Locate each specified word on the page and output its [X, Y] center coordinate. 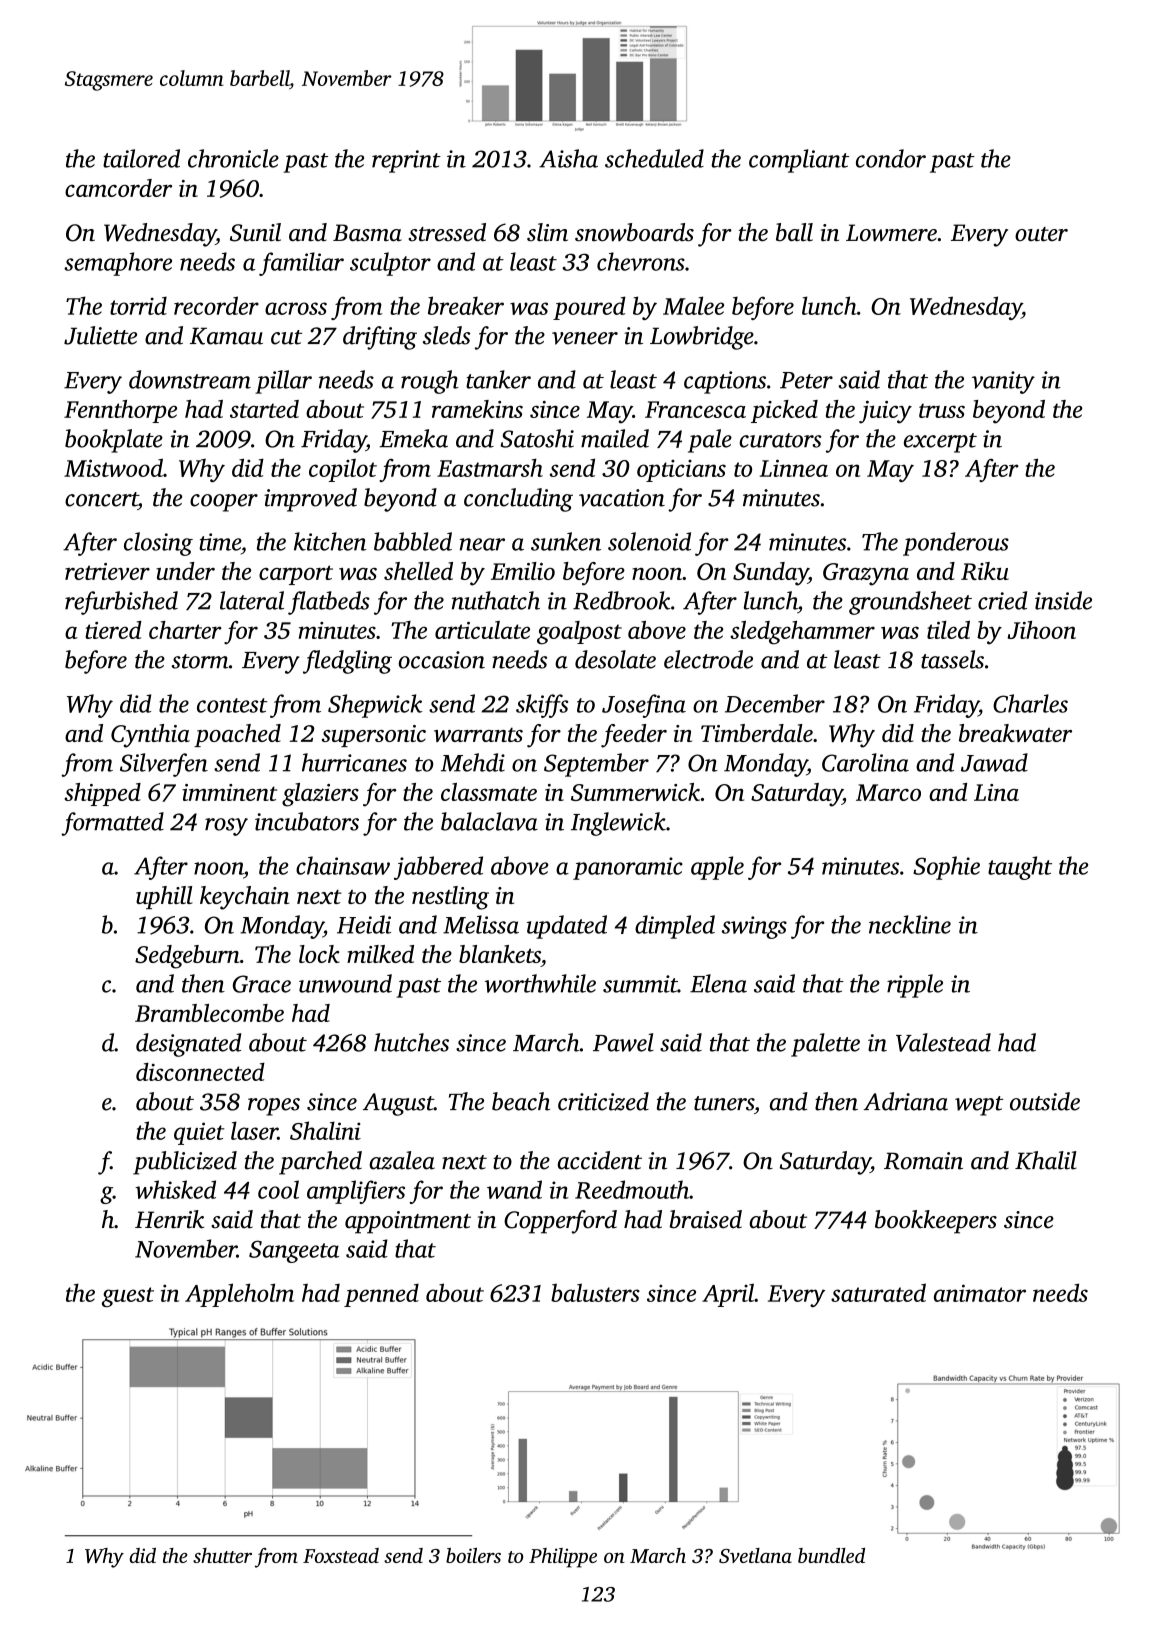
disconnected [200, 1071]
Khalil [1046, 1160]
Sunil [255, 232]
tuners [724, 1103]
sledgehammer [802, 633]
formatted [112, 824]
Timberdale [757, 733]
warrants [478, 735]
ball [794, 232]
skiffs [542, 706]
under [185, 571]
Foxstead [341, 1555]
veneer [585, 338]
